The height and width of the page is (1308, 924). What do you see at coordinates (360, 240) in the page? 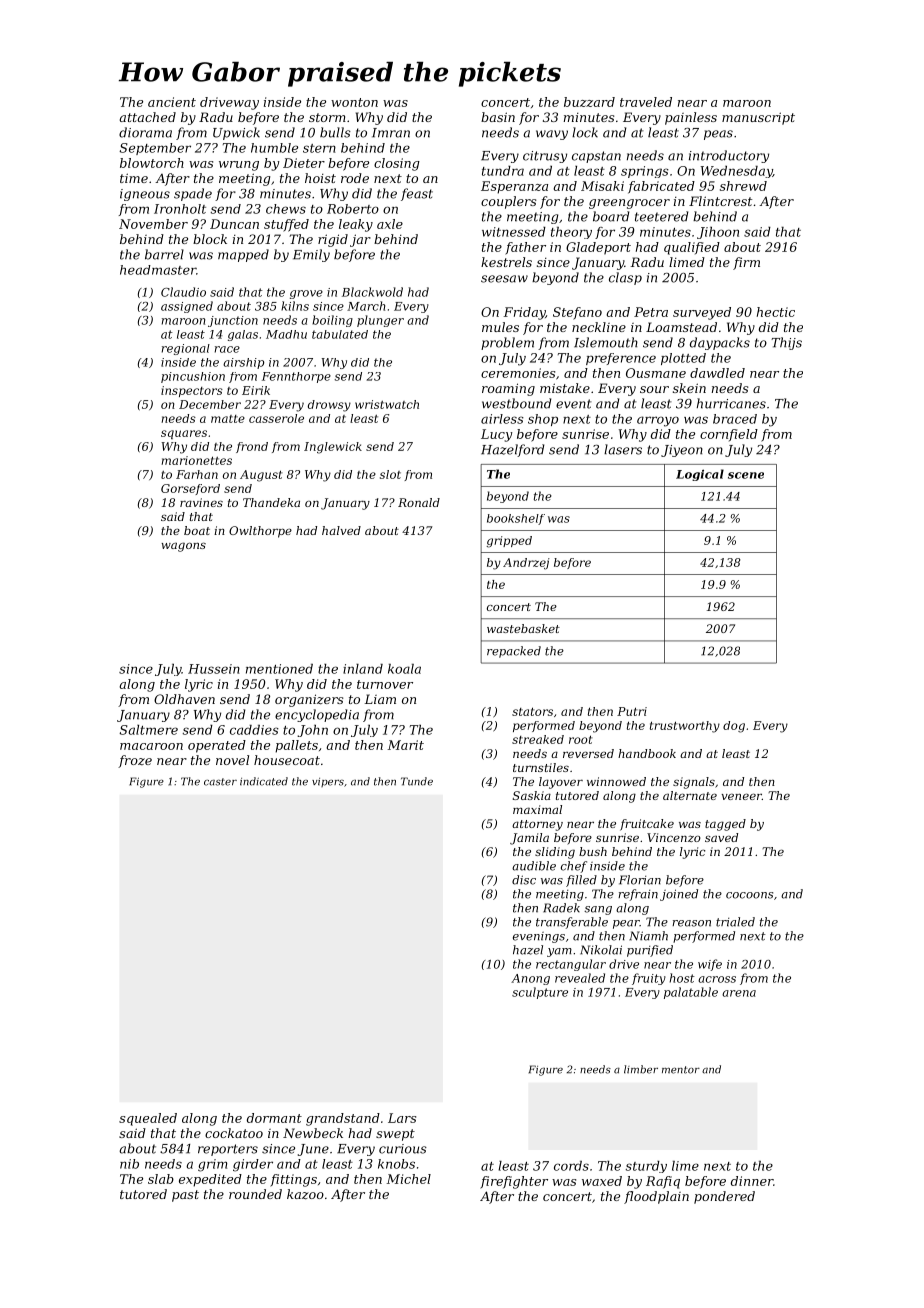
I see `jar` at bounding box center [360, 240].
